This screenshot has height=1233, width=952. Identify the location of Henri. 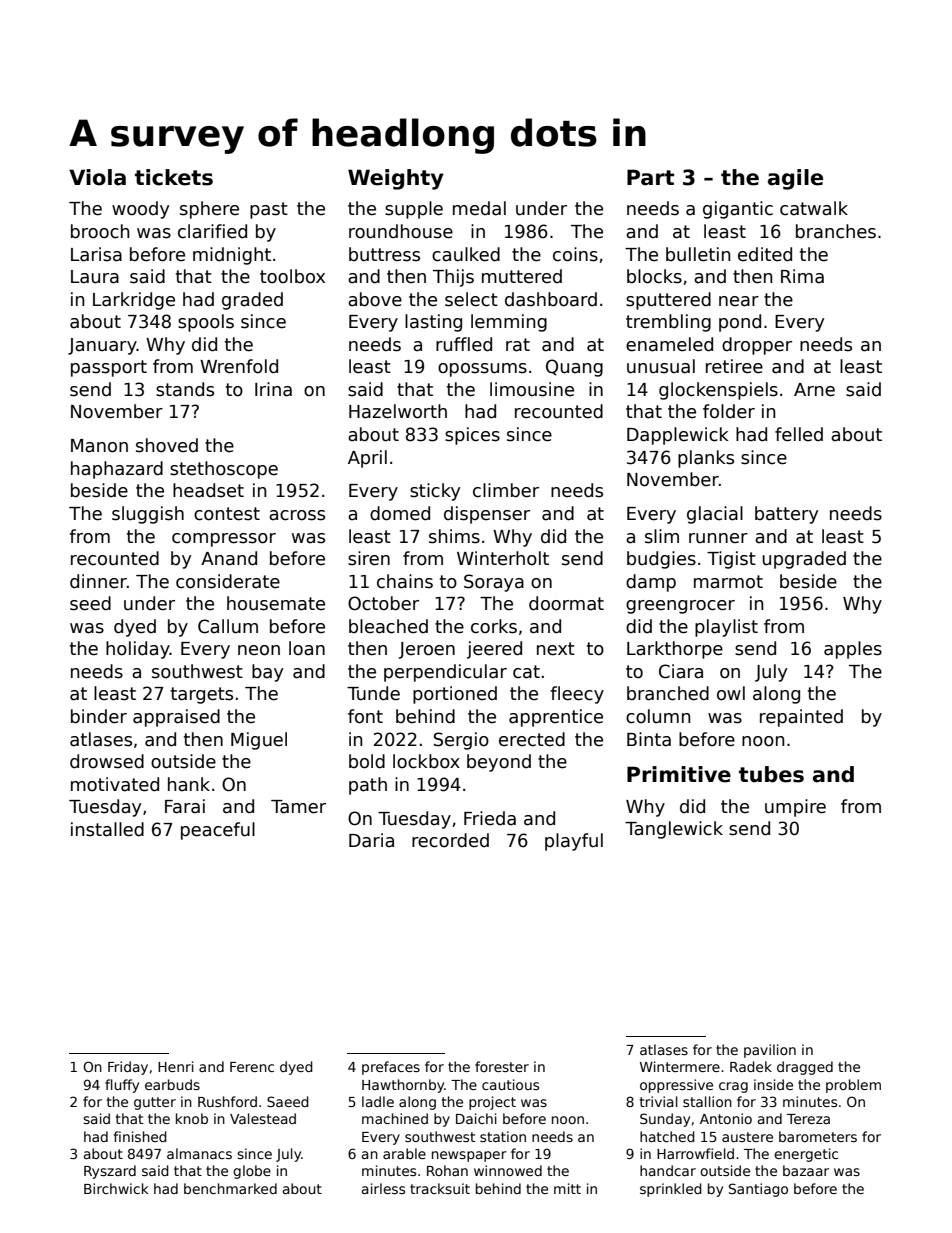
(176, 1066).
